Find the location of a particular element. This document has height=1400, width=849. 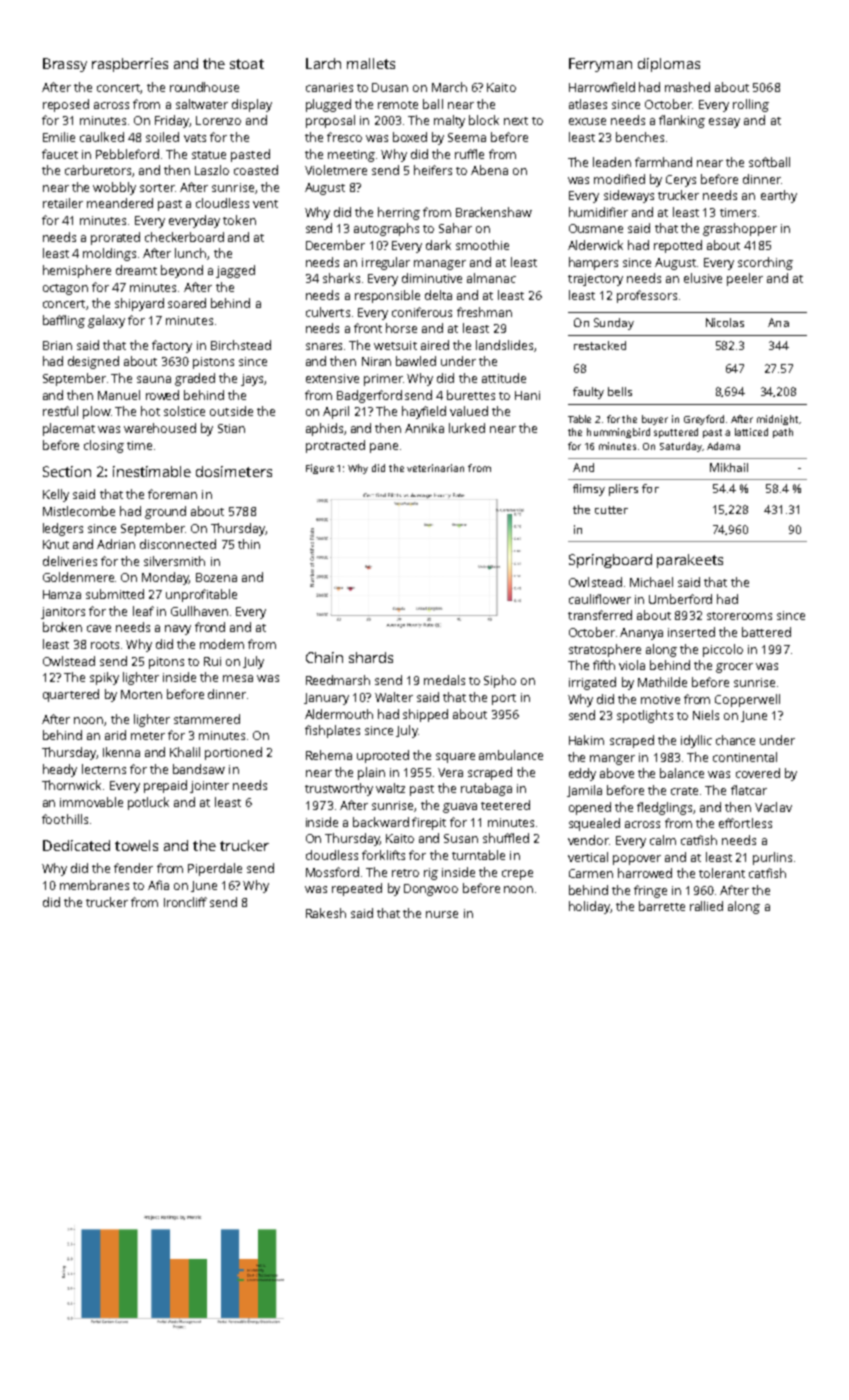

restful is located at coordinates (60, 411).
